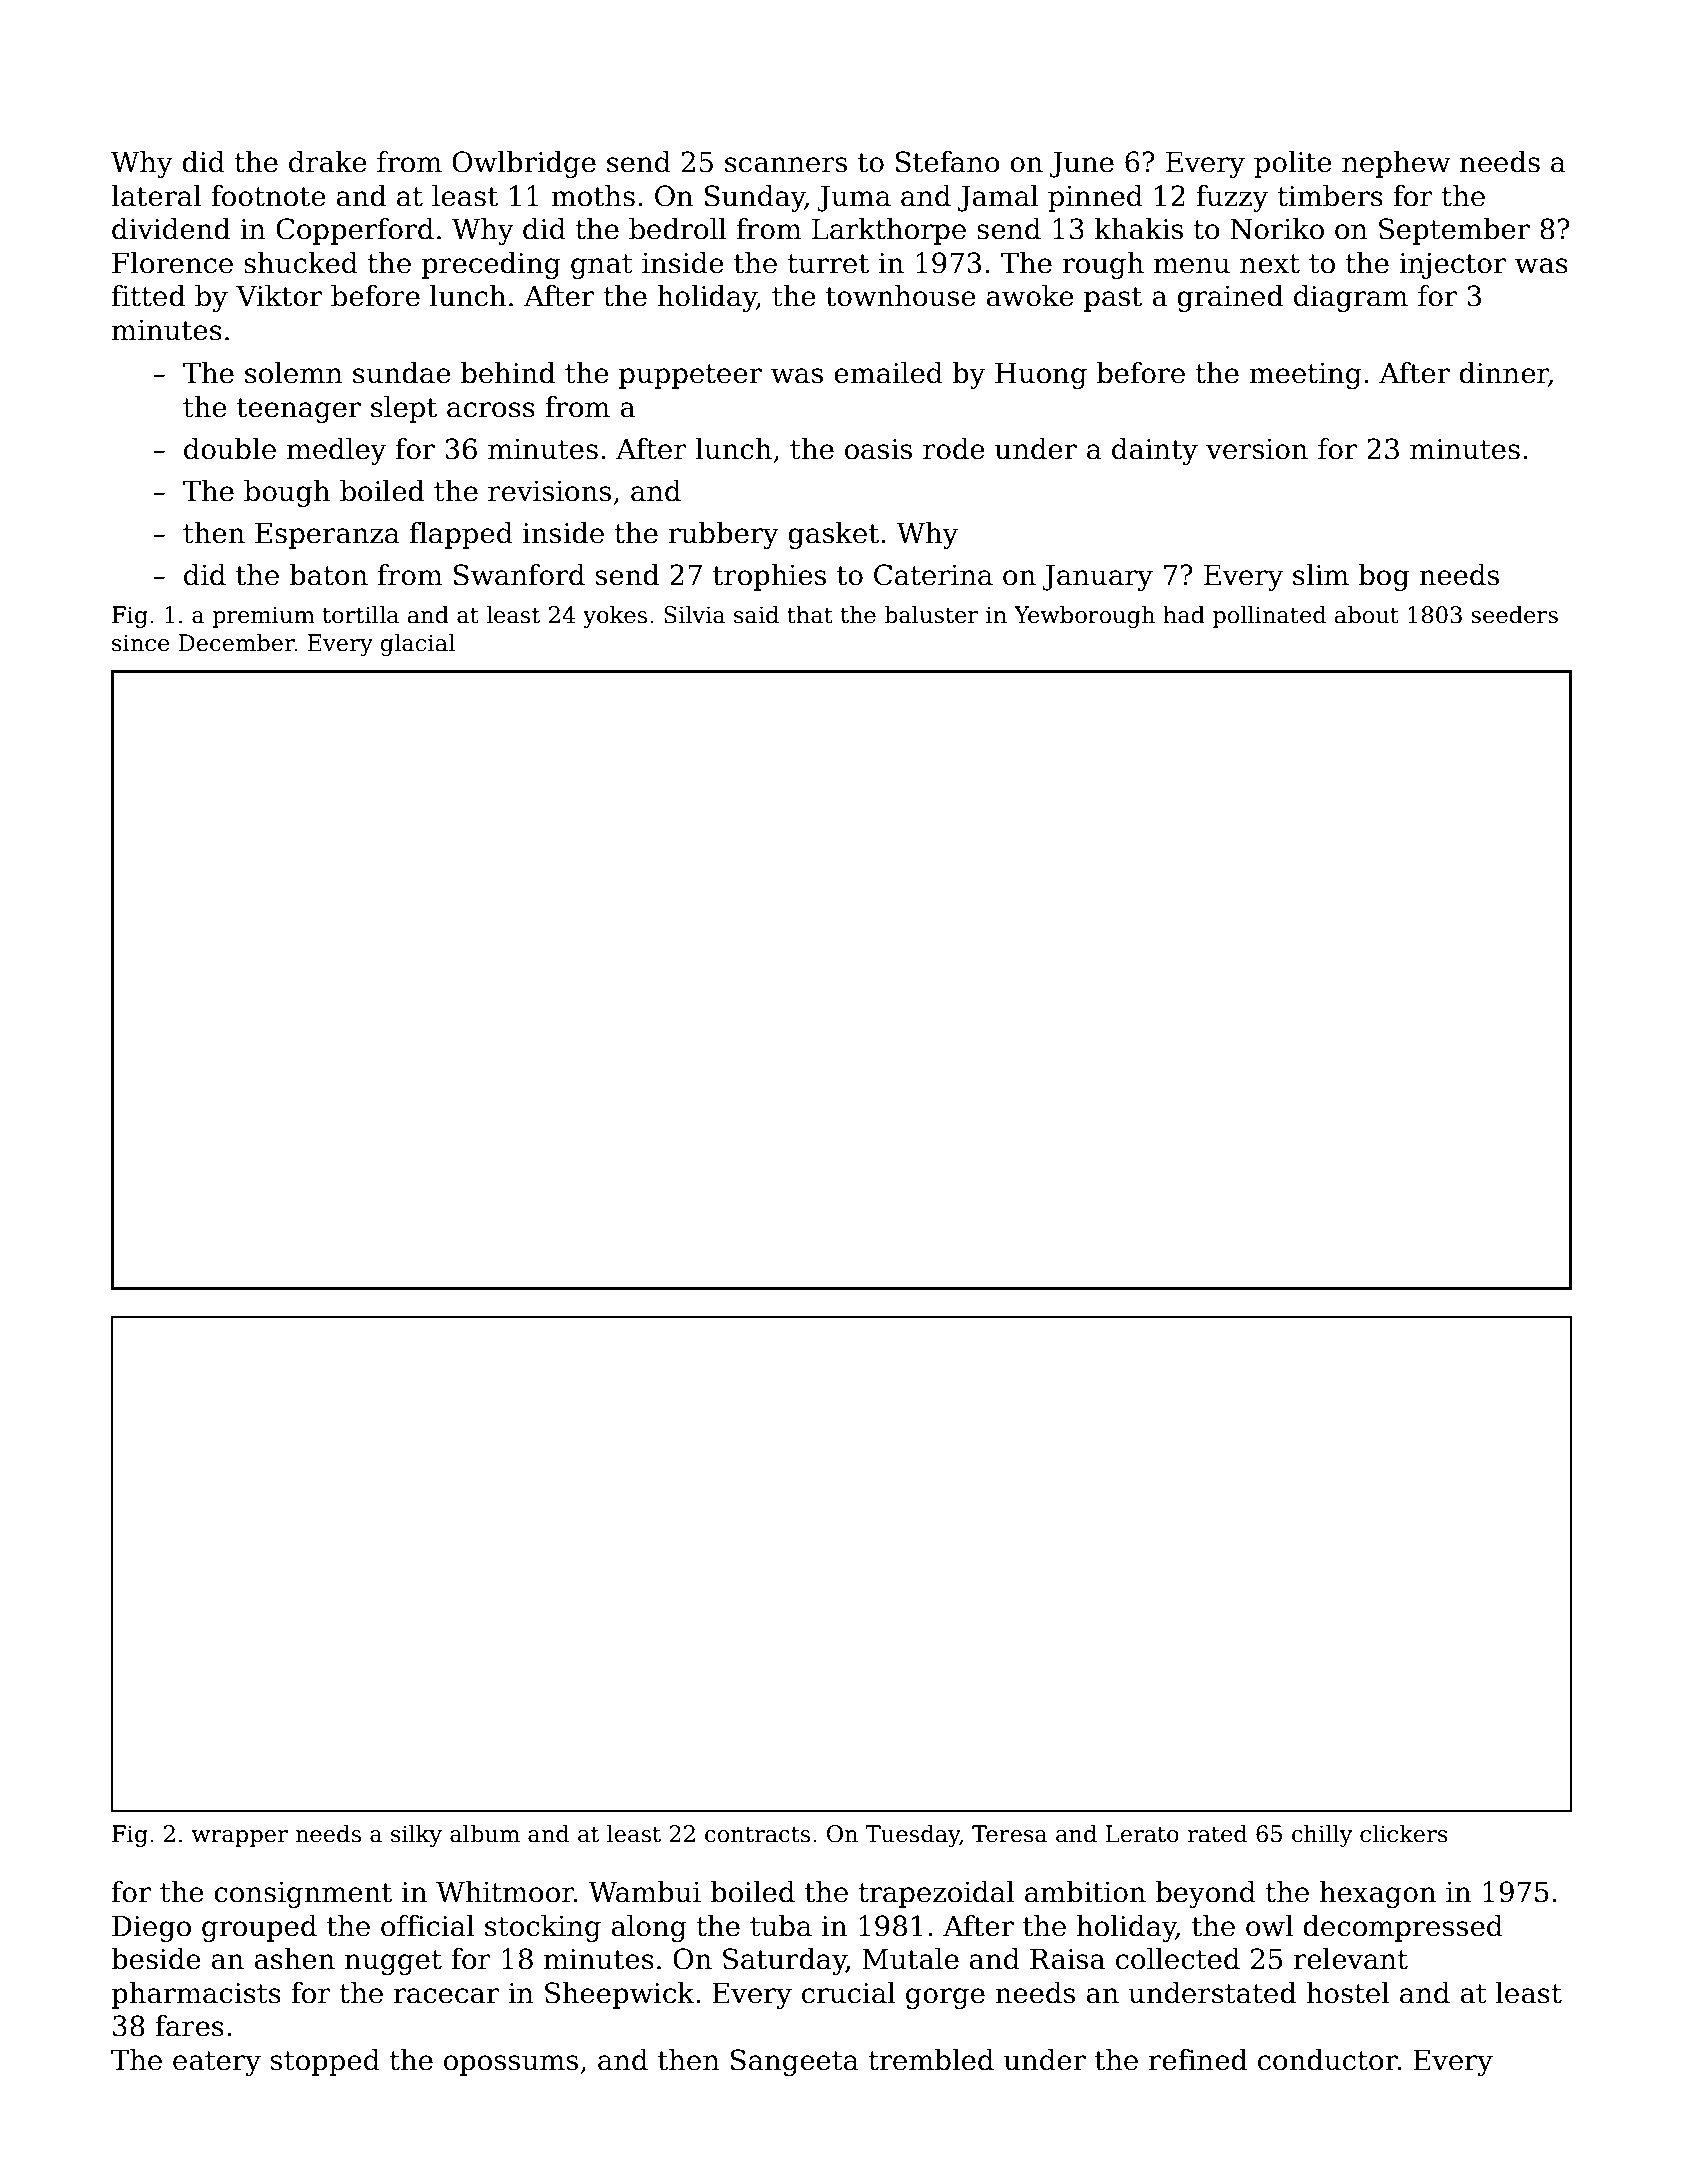  Describe the element at coordinates (1009, 1834) in the screenshot. I see `Teresa` at that location.
